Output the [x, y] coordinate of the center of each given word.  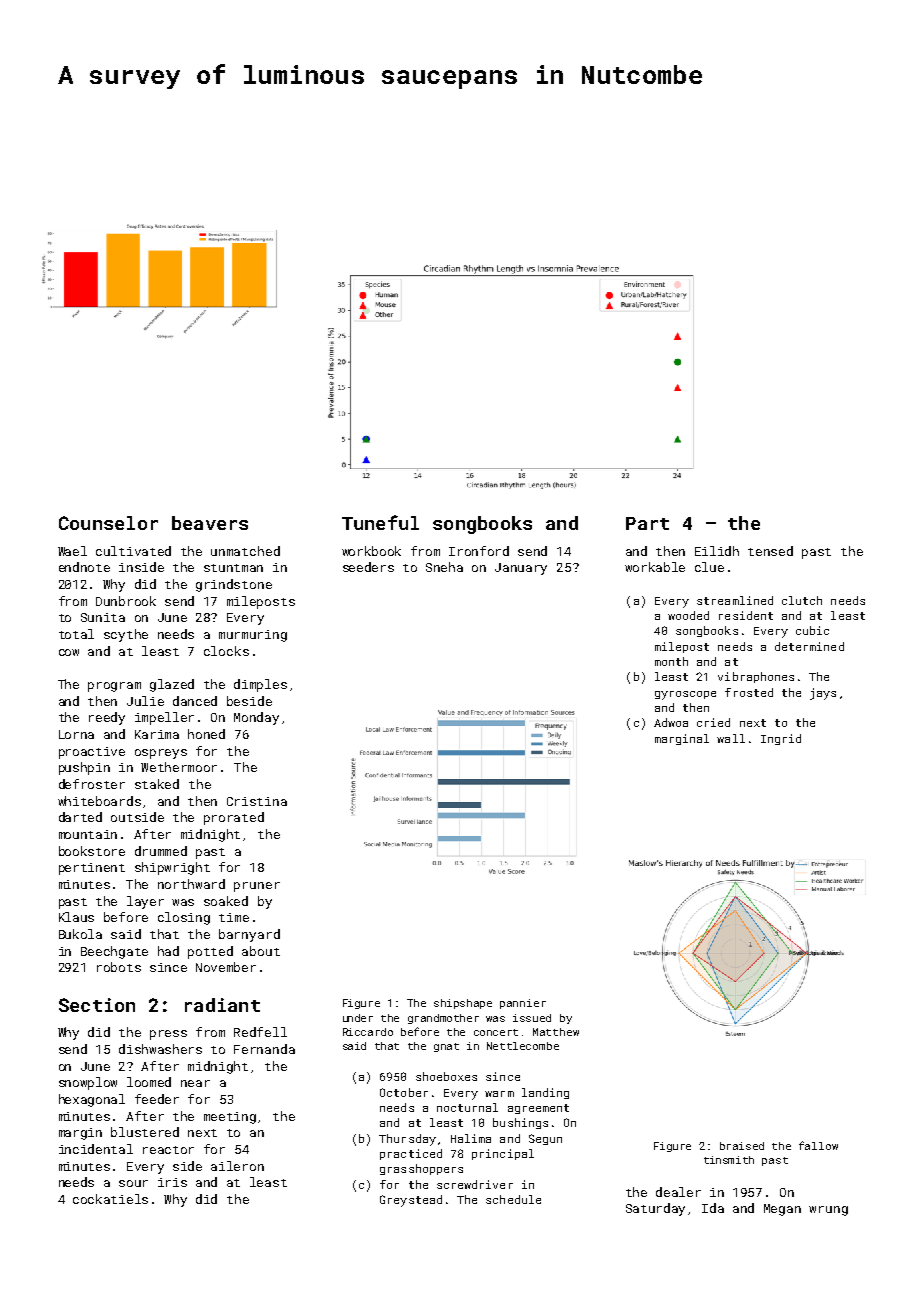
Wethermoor [179, 767]
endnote [84, 567]
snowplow [88, 1083]
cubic [812, 630]
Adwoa [671, 722]
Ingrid [781, 739]
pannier [523, 1004]
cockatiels [110, 1199]
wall [731, 738]
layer [145, 902]
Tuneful [380, 522]
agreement [538, 1109]
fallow [818, 1145]
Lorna [76, 734]
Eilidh [717, 551]
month [671, 661]
